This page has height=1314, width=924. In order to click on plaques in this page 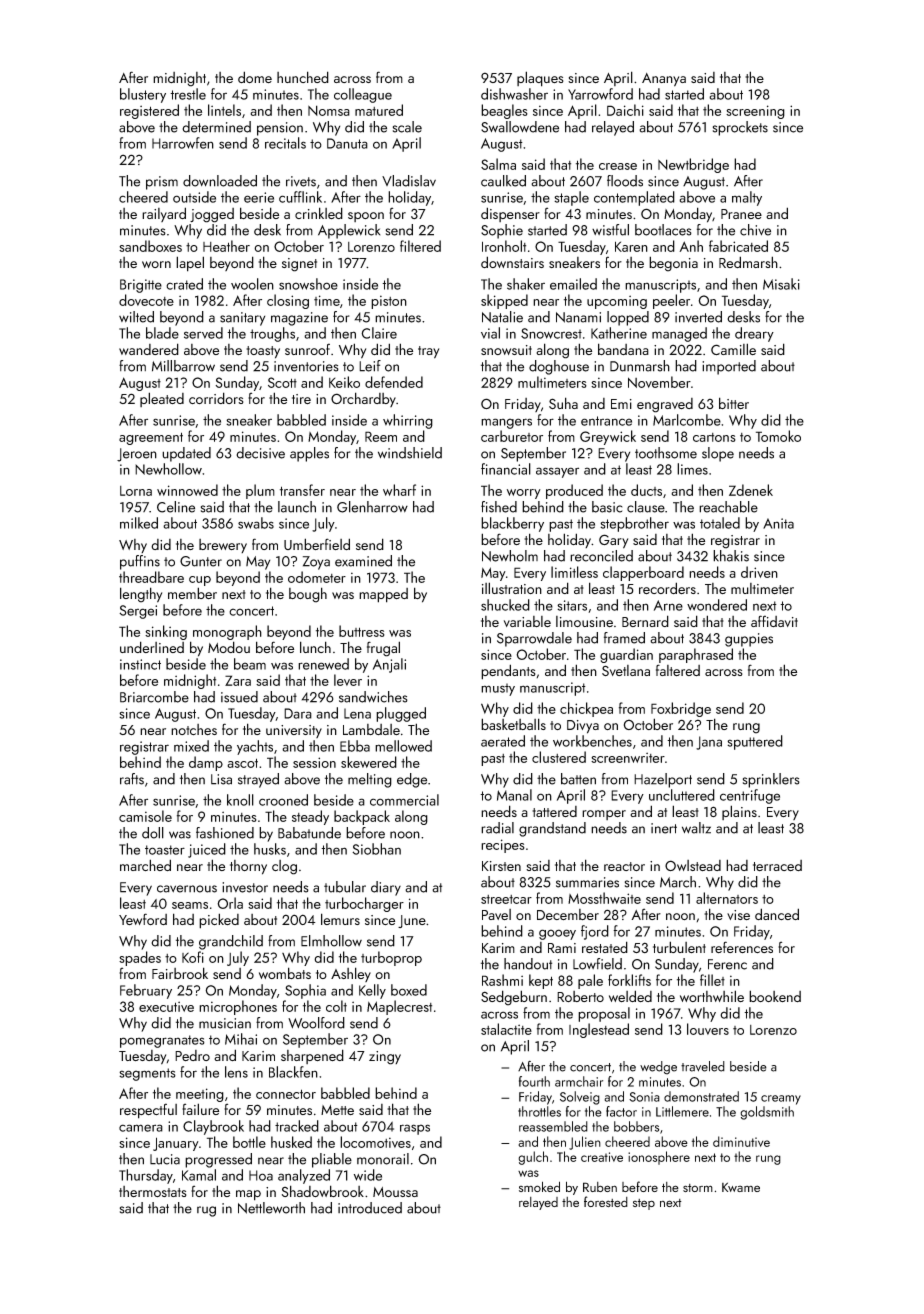, I will do `click(540, 79)`.
